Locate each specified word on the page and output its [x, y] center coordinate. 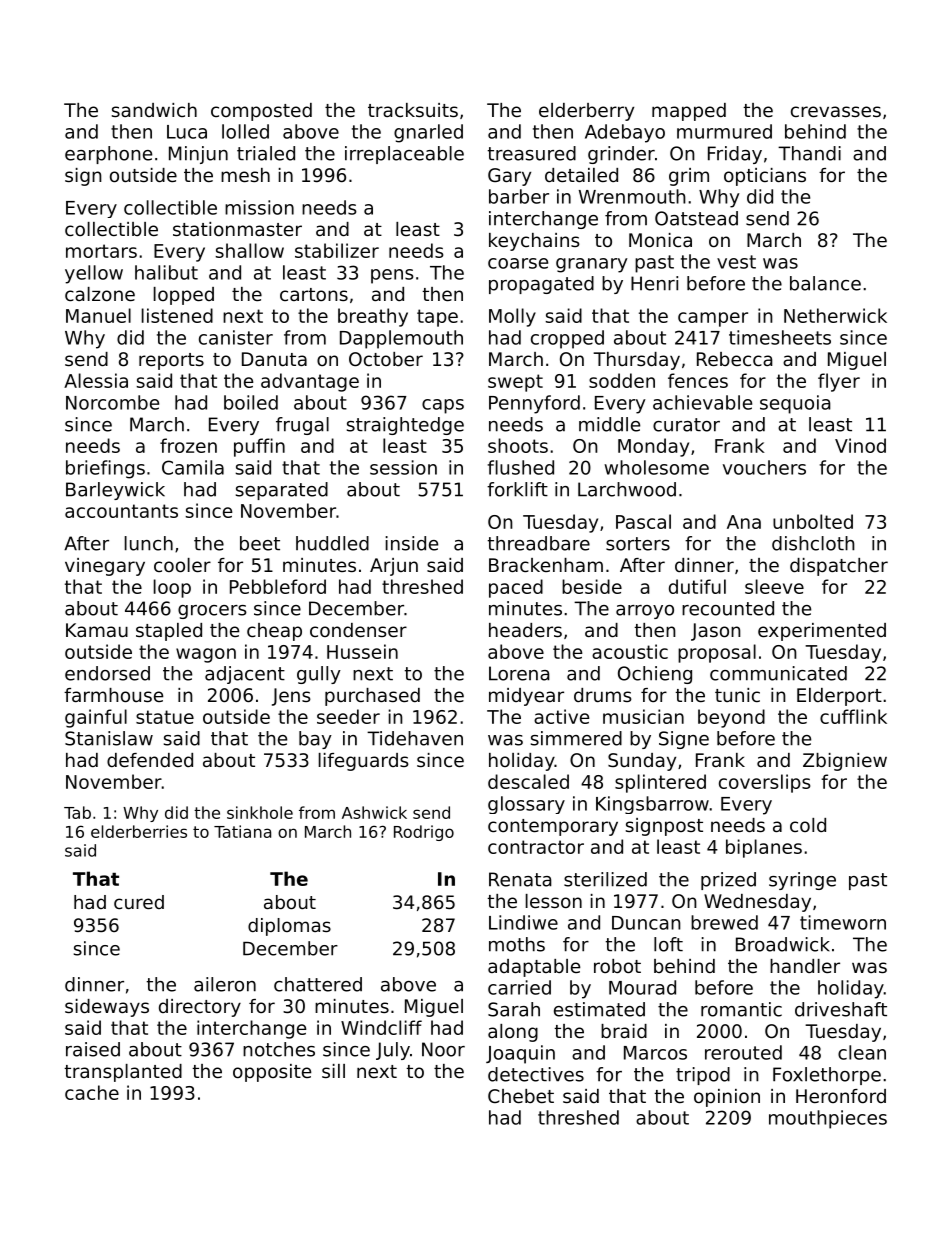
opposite [272, 1073]
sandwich [154, 110]
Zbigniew [845, 762]
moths [517, 944]
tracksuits [413, 110]
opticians [765, 177]
